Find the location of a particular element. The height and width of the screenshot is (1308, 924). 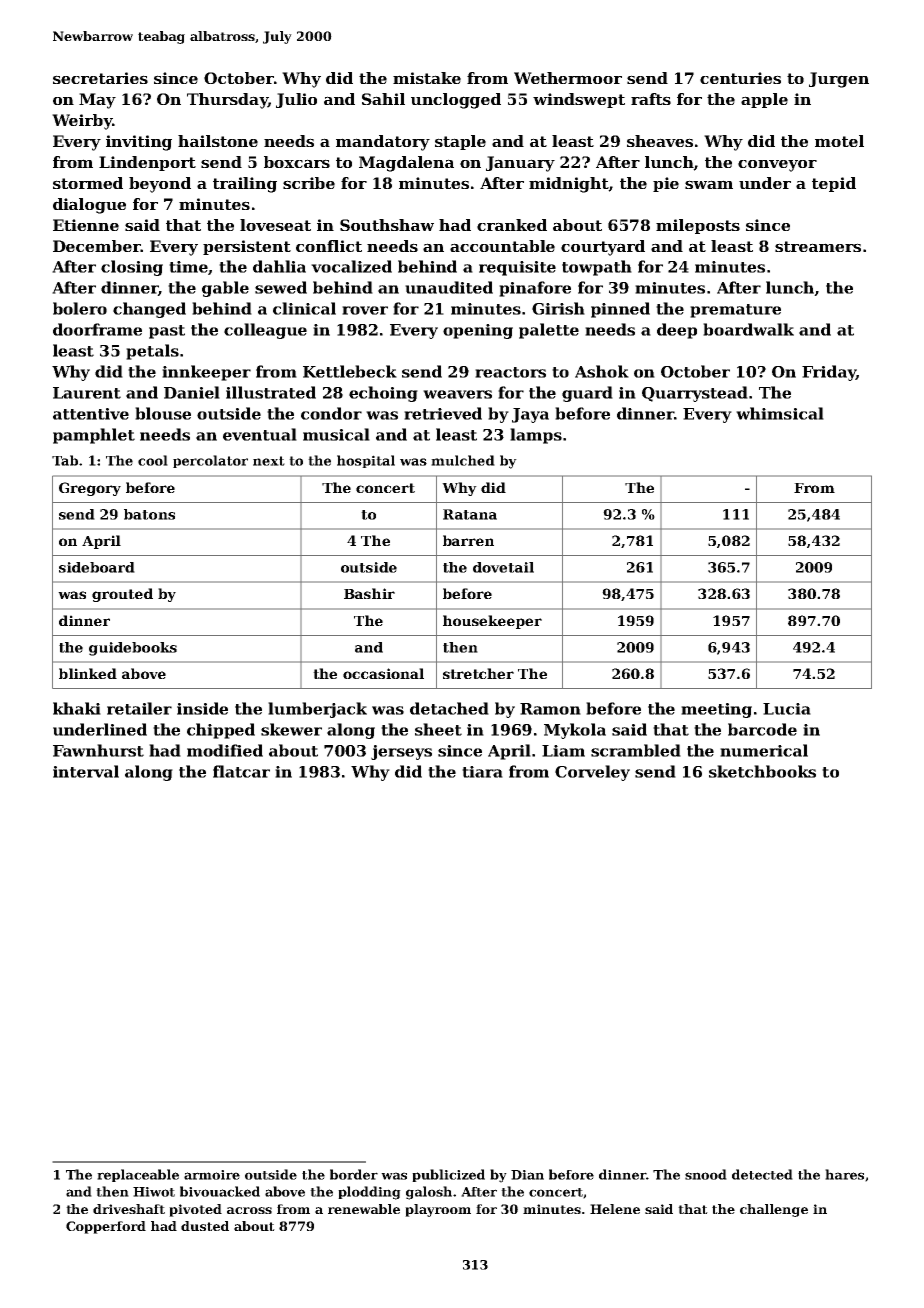

whimsical is located at coordinates (780, 413).
